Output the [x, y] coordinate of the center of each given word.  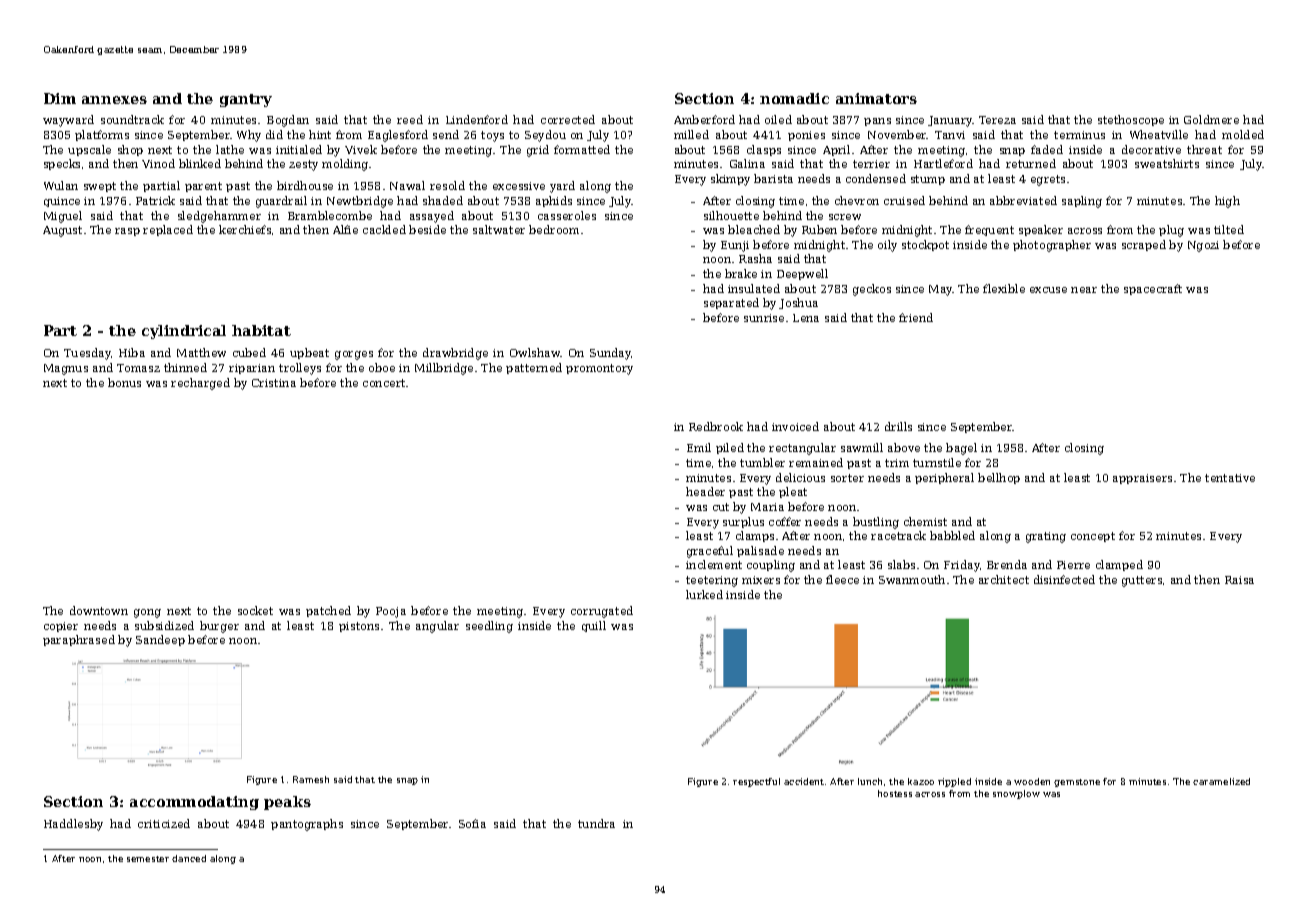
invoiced [795, 426]
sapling [1082, 202]
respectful [756, 782]
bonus [124, 382]
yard [562, 187]
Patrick [155, 200]
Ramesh [311, 779]
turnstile [937, 462]
